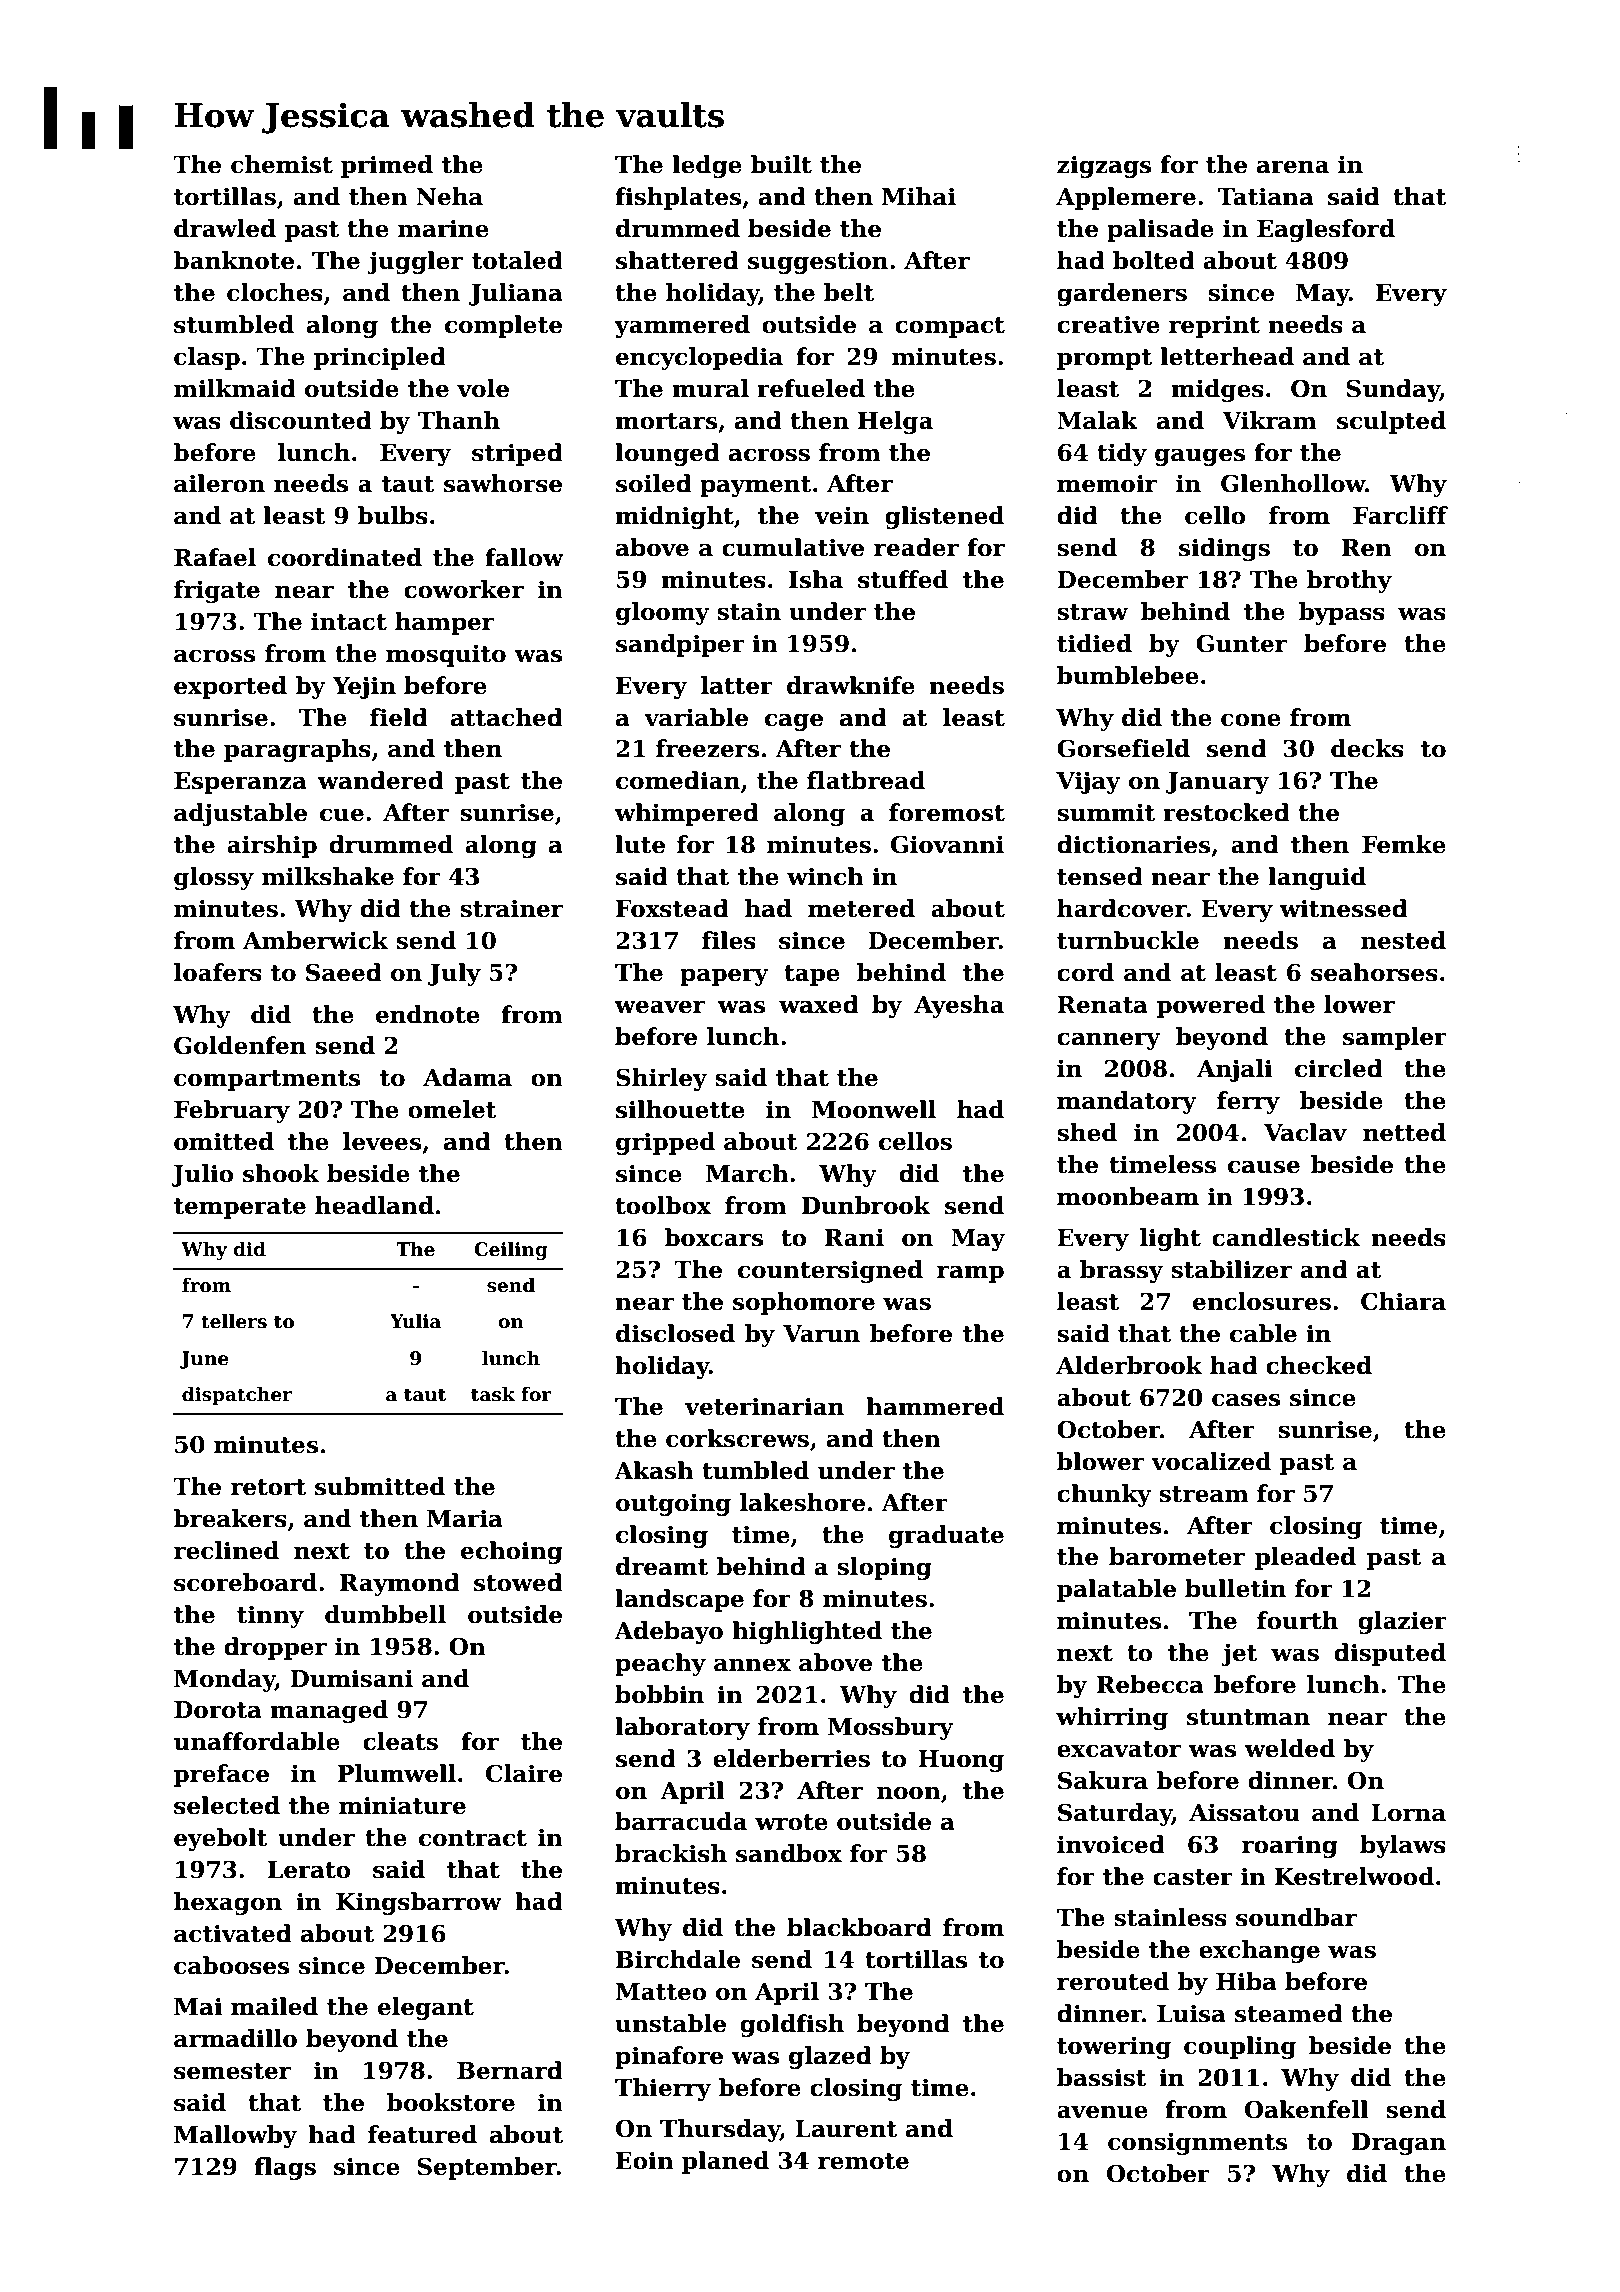 The image size is (1620, 2292). Describe the element at coordinates (1104, 166) in the screenshot. I see `zigzags` at that location.
